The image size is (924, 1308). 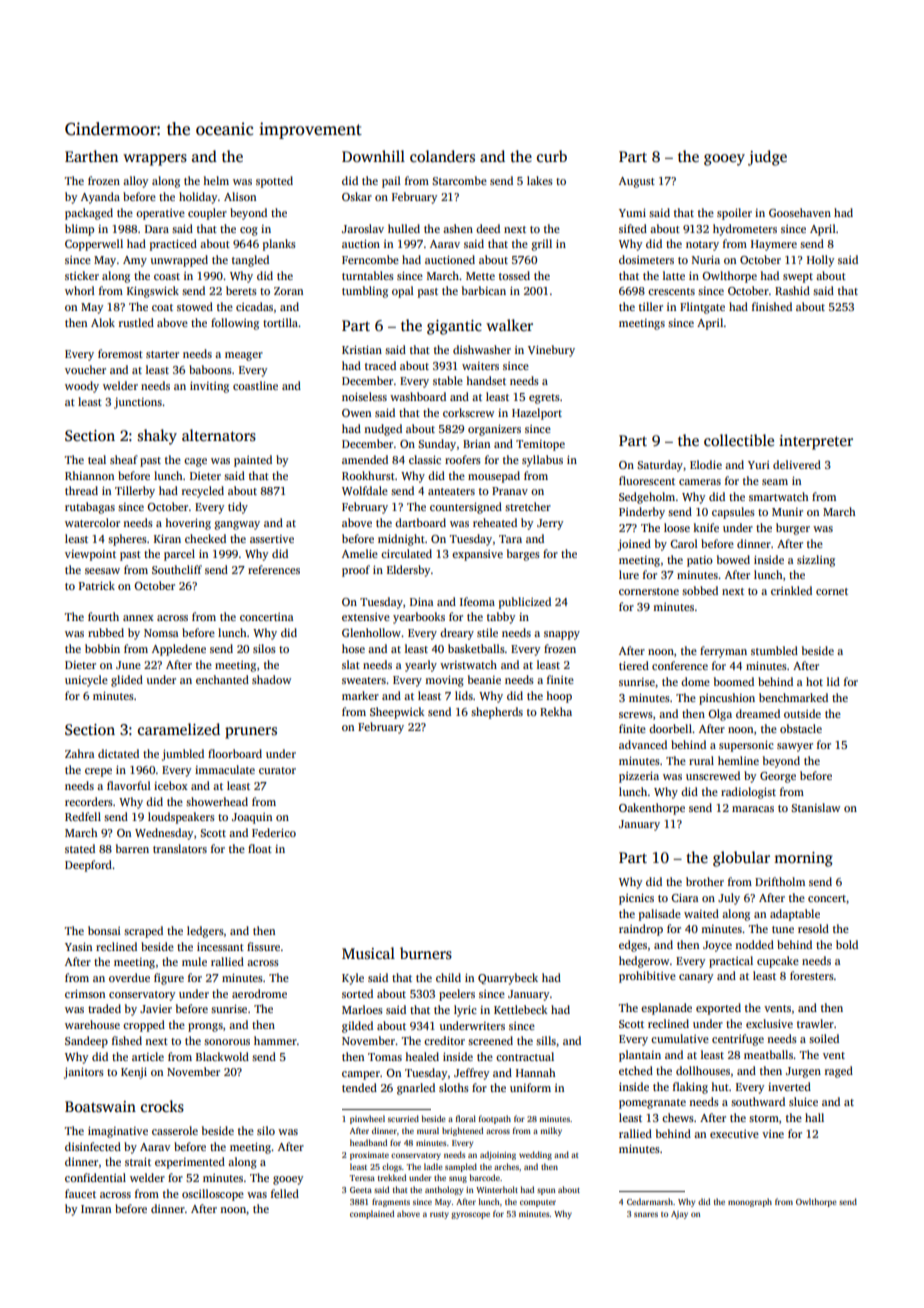 I want to click on Federico, so click(x=274, y=832).
